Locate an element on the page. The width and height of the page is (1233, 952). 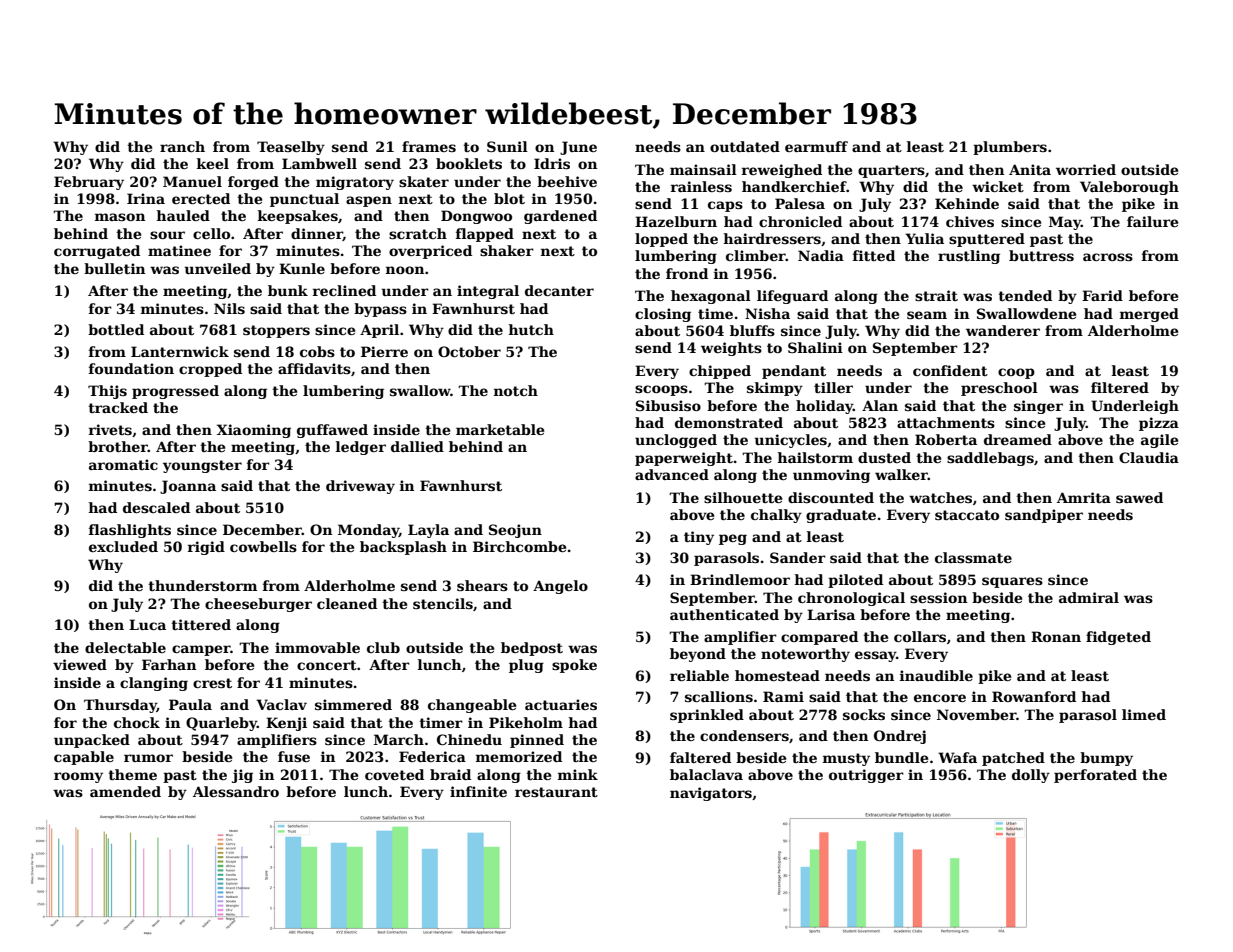
Alessandro is located at coordinates (236, 791).
